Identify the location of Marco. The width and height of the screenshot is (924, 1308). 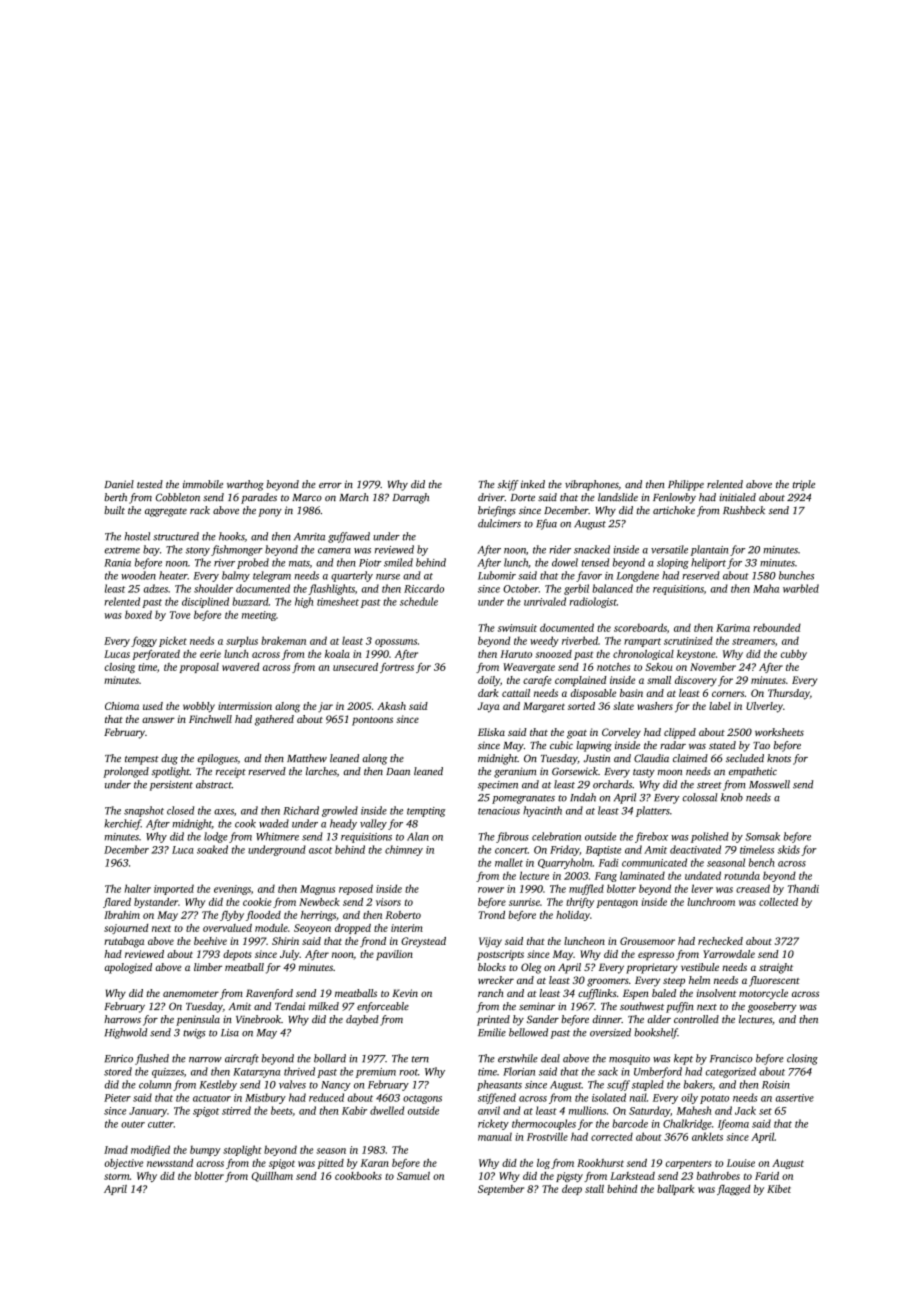
(307, 497).
